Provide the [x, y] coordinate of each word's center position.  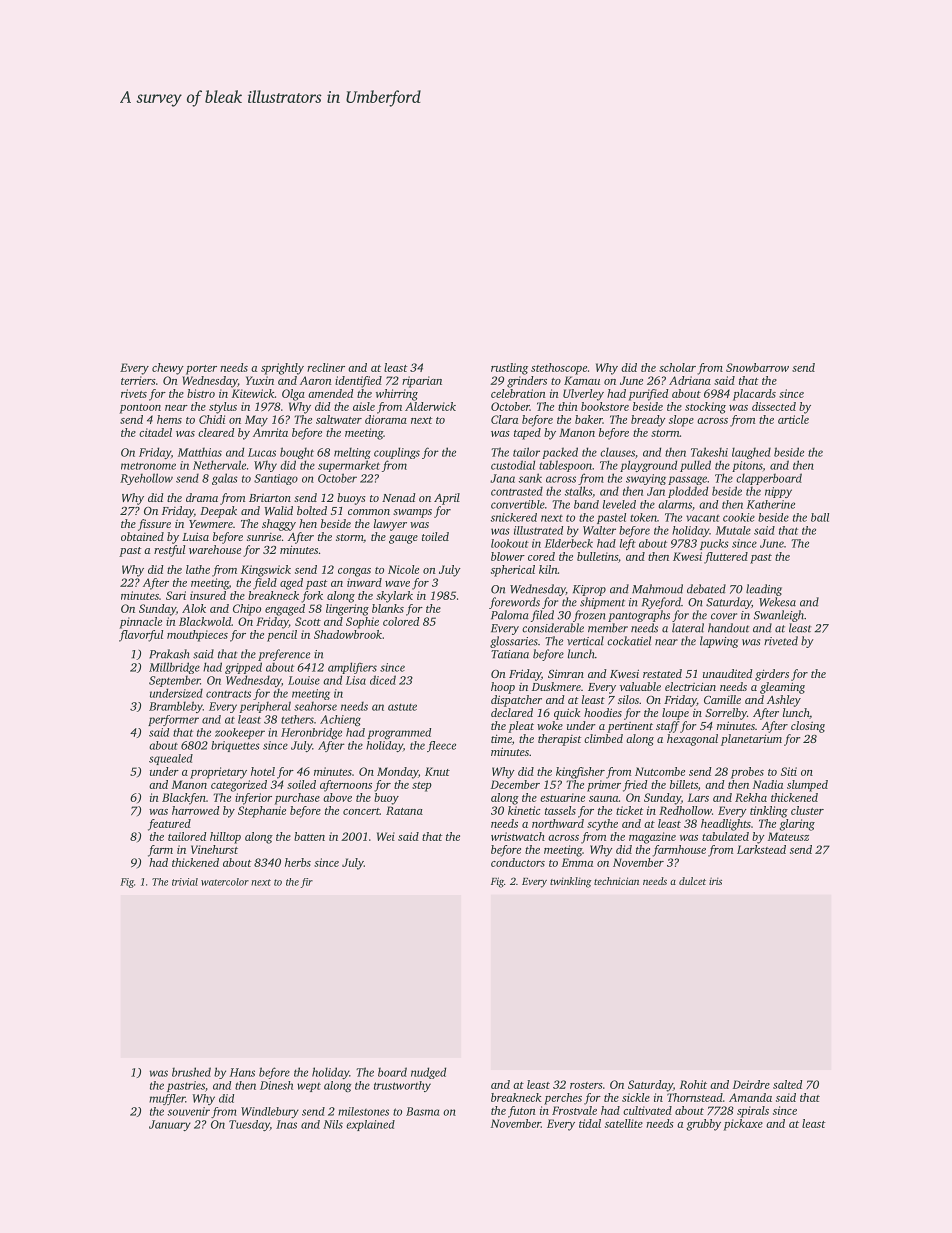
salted [788, 1084]
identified [358, 382]
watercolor [225, 882]
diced [383, 680]
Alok [194, 608]
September [174, 681]
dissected [774, 406]
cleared [216, 432]
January [170, 1125]
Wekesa [777, 602]
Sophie [362, 623]
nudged [428, 1073]
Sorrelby [726, 714]
